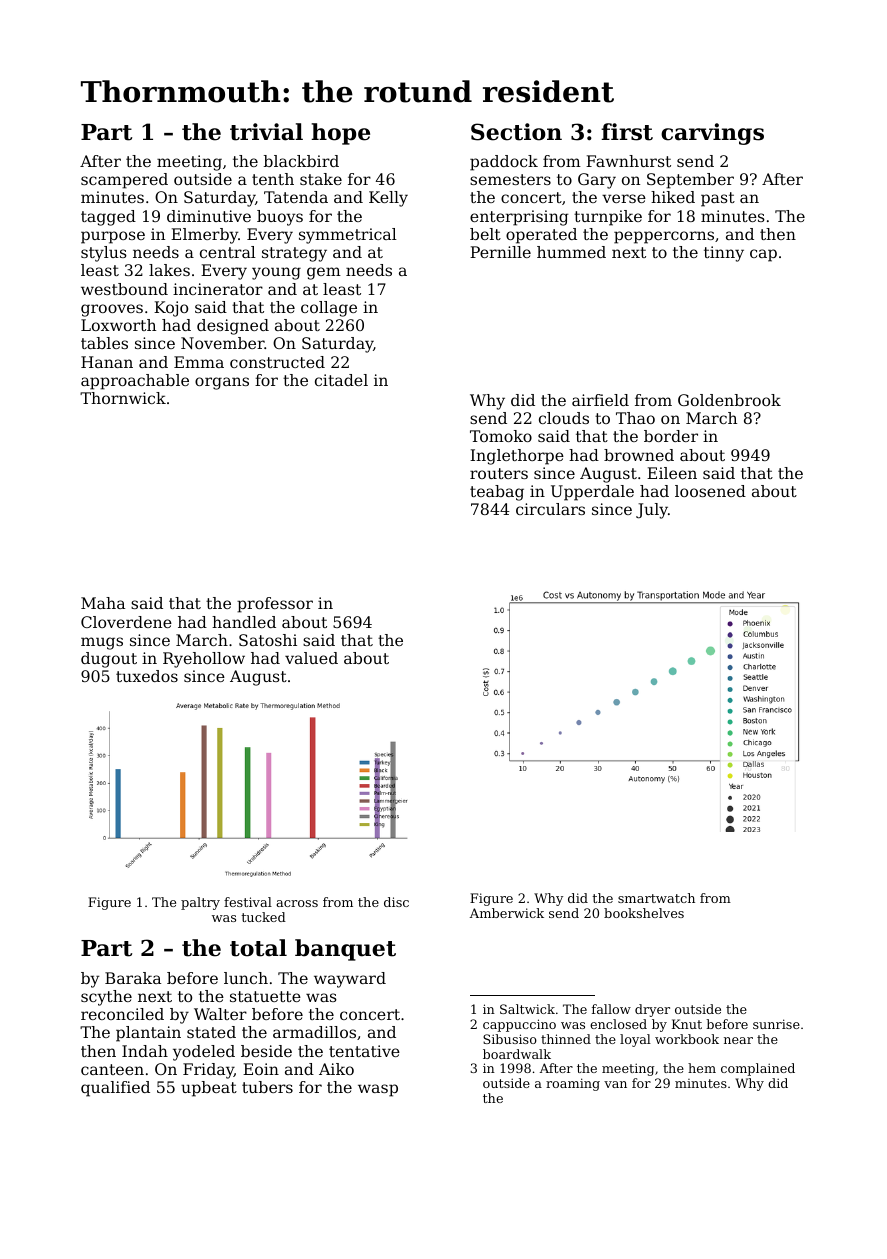 The image size is (887, 1259). What do you see at coordinates (277, 362) in the image?
I see `constructed` at bounding box center [277, 362].
